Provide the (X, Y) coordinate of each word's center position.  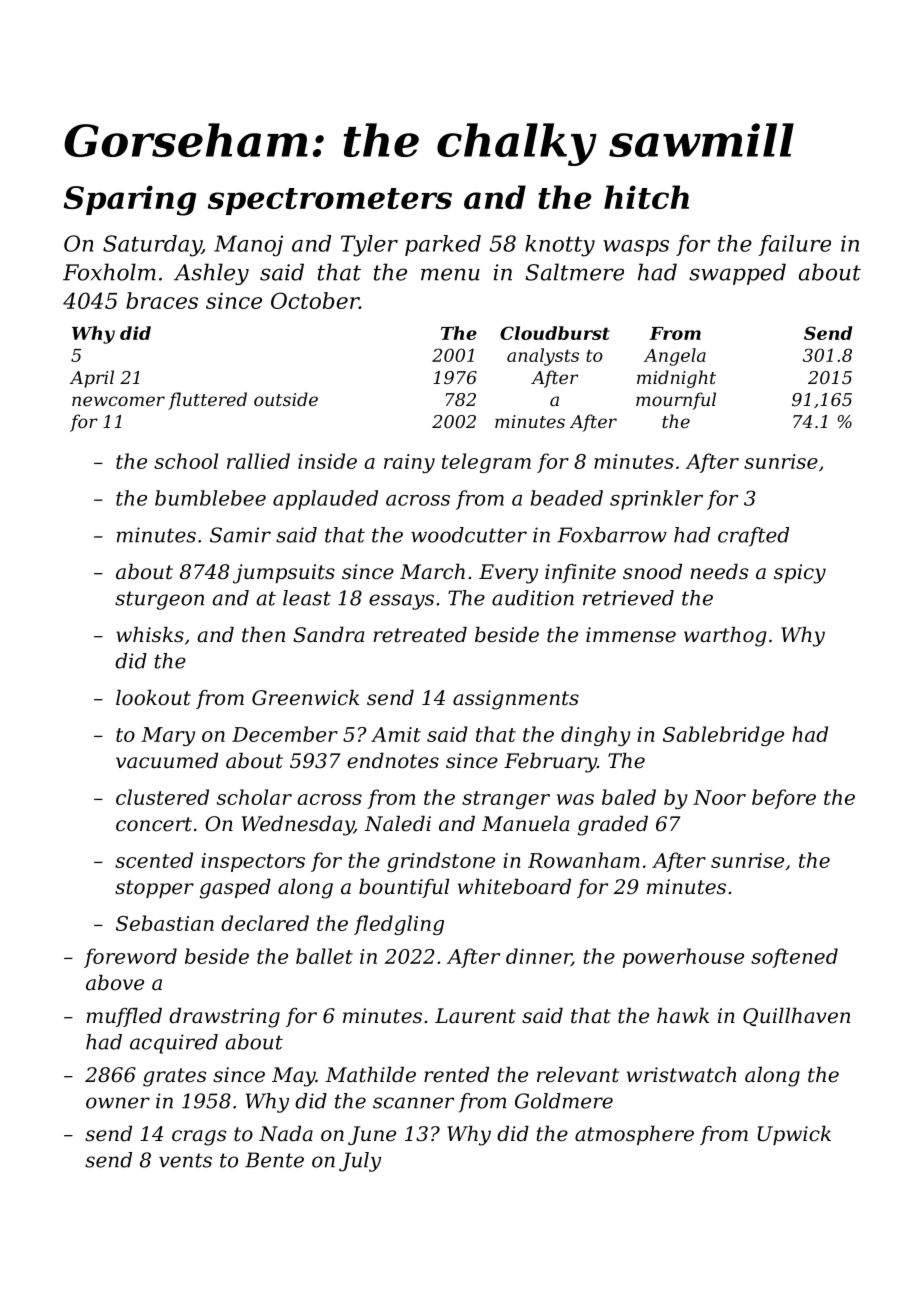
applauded (325, 500)
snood (652, 572)
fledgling (399, 925)
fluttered (207, 401)
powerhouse (683, 958)
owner (118, 1103)
